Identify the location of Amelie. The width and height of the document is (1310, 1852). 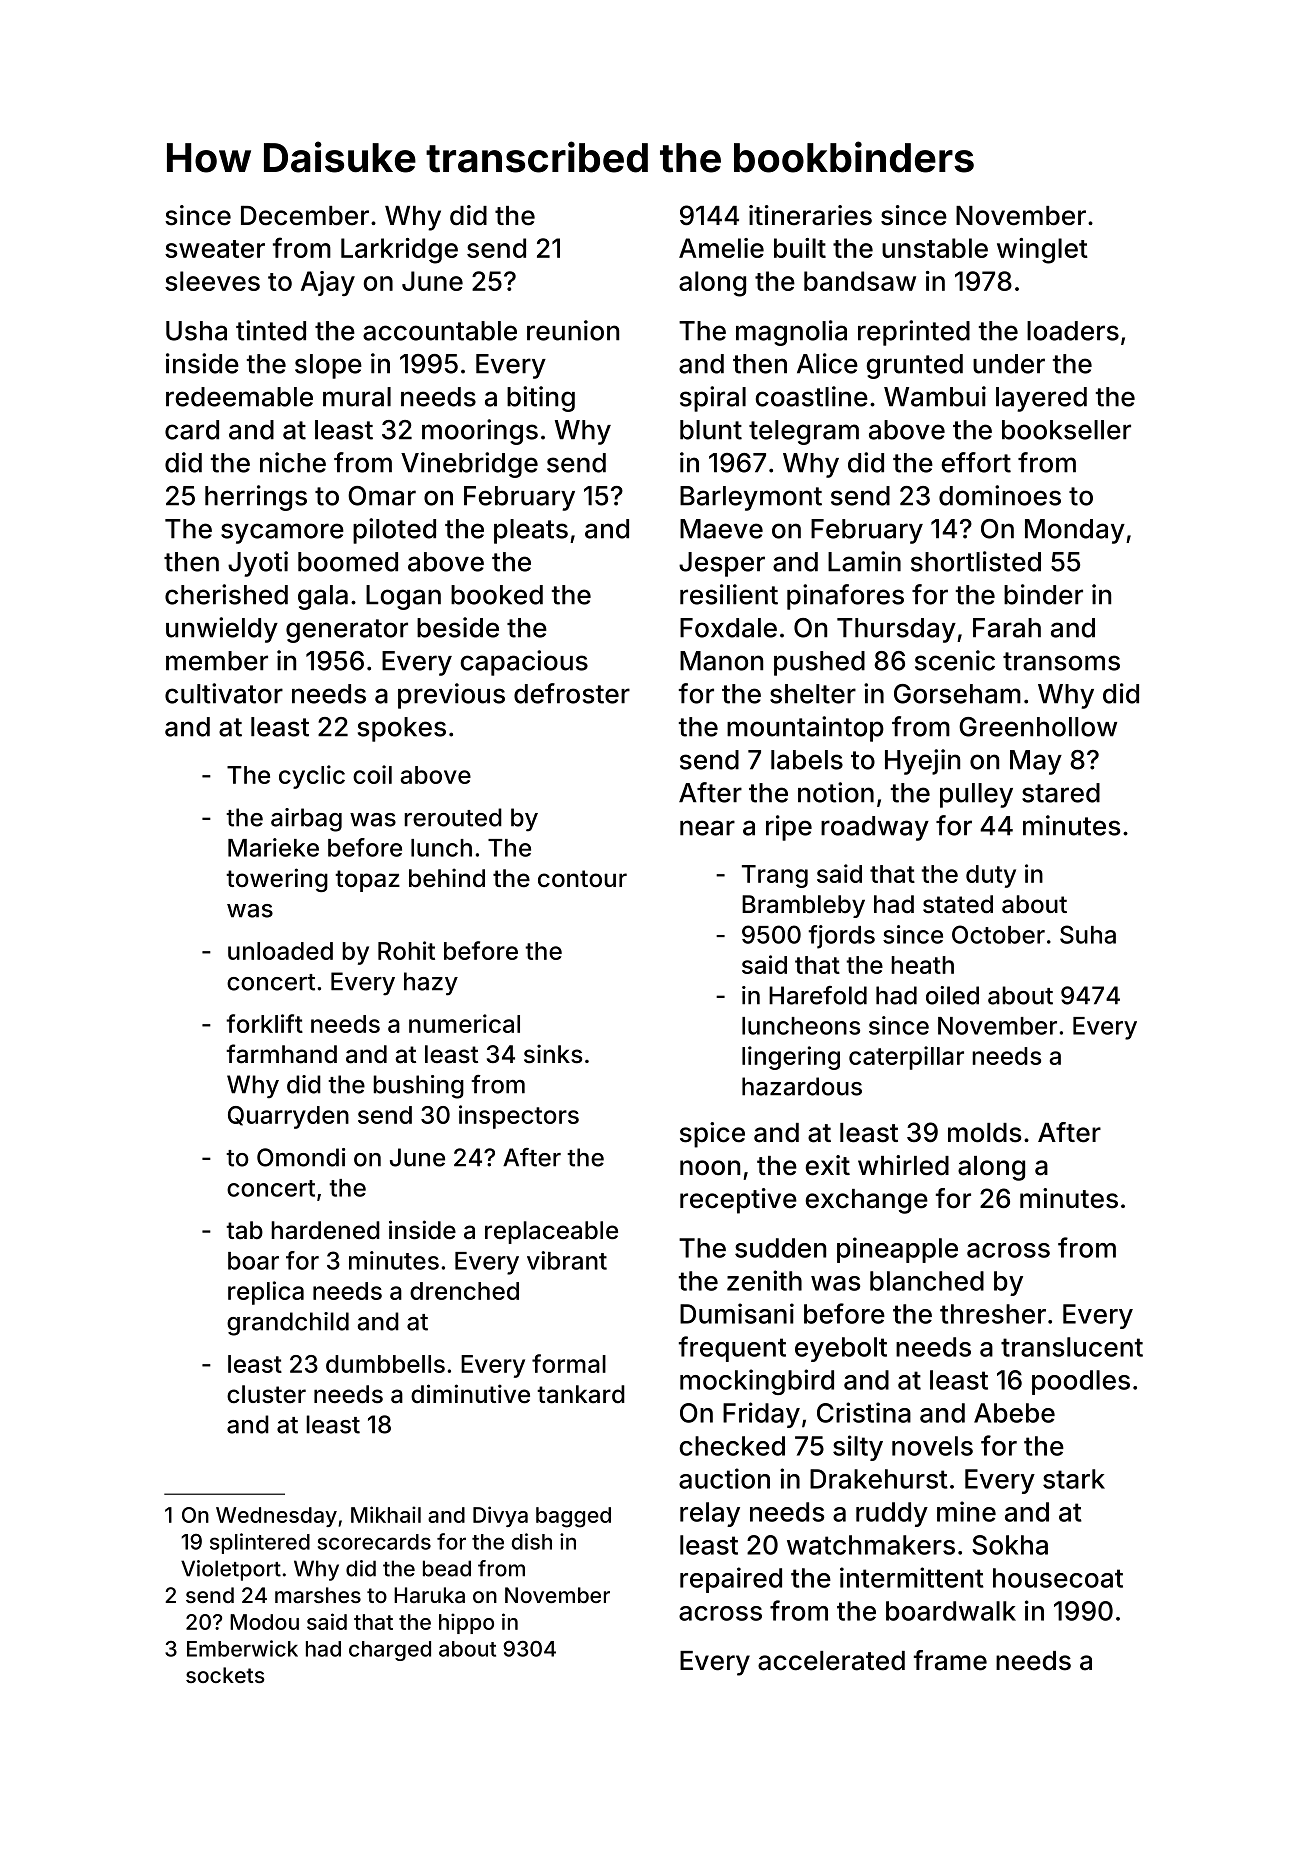
(721, 248).
